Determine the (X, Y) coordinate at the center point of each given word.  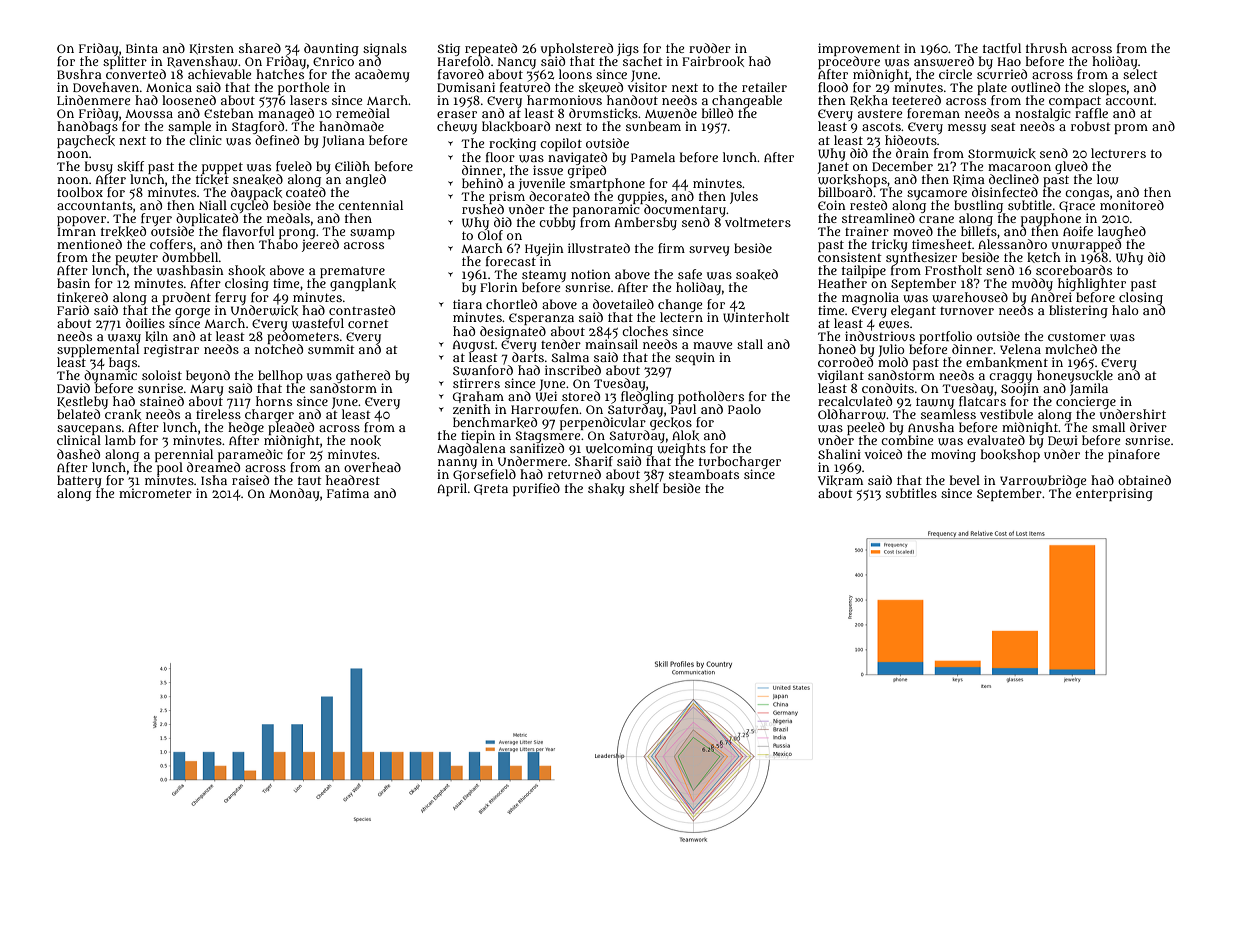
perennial (184, 455)
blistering (1078, 311)
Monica (169, 87)
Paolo (744, 409)
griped (587, 171)
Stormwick (1002, 153)
